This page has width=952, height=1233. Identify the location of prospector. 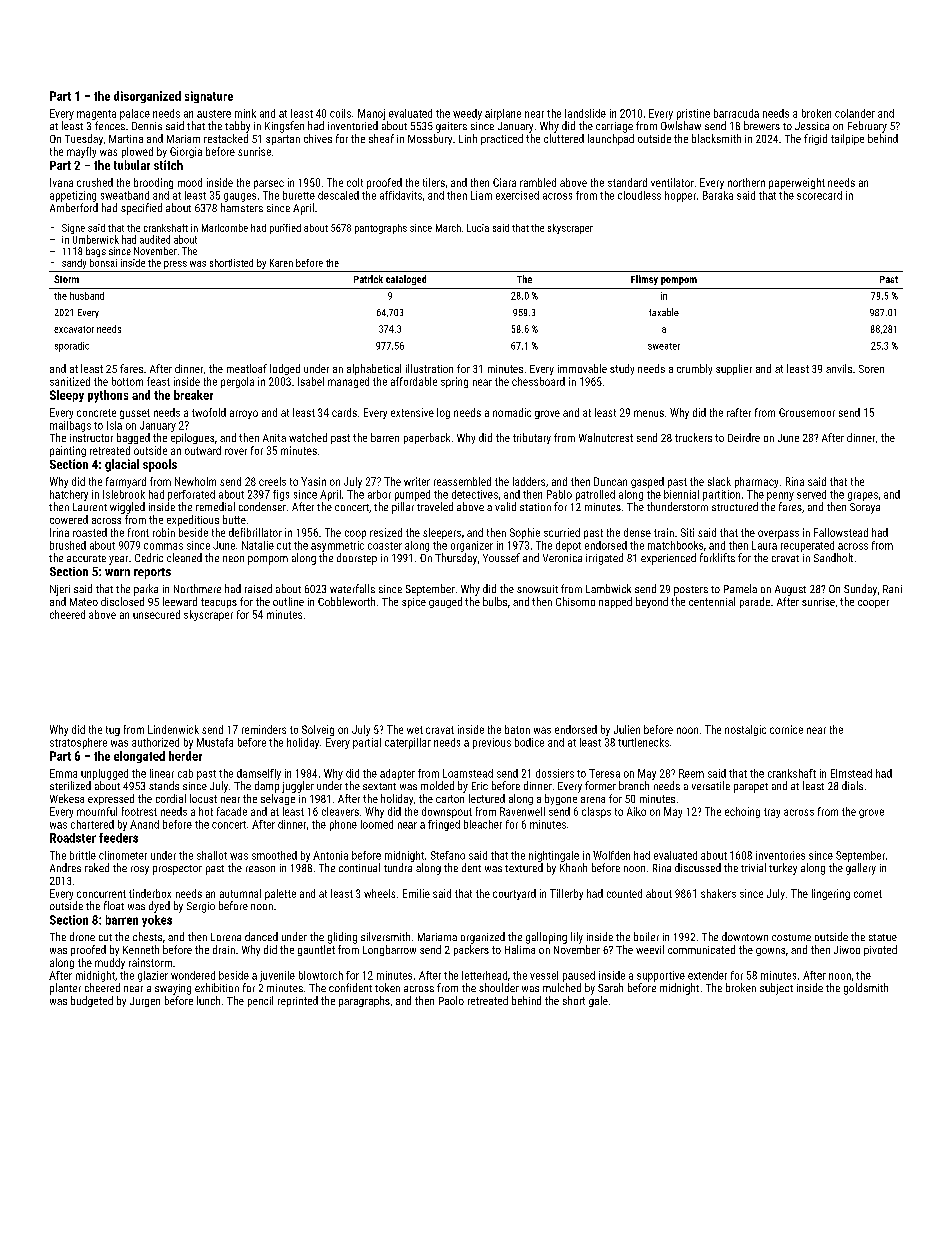
(177, 870).
